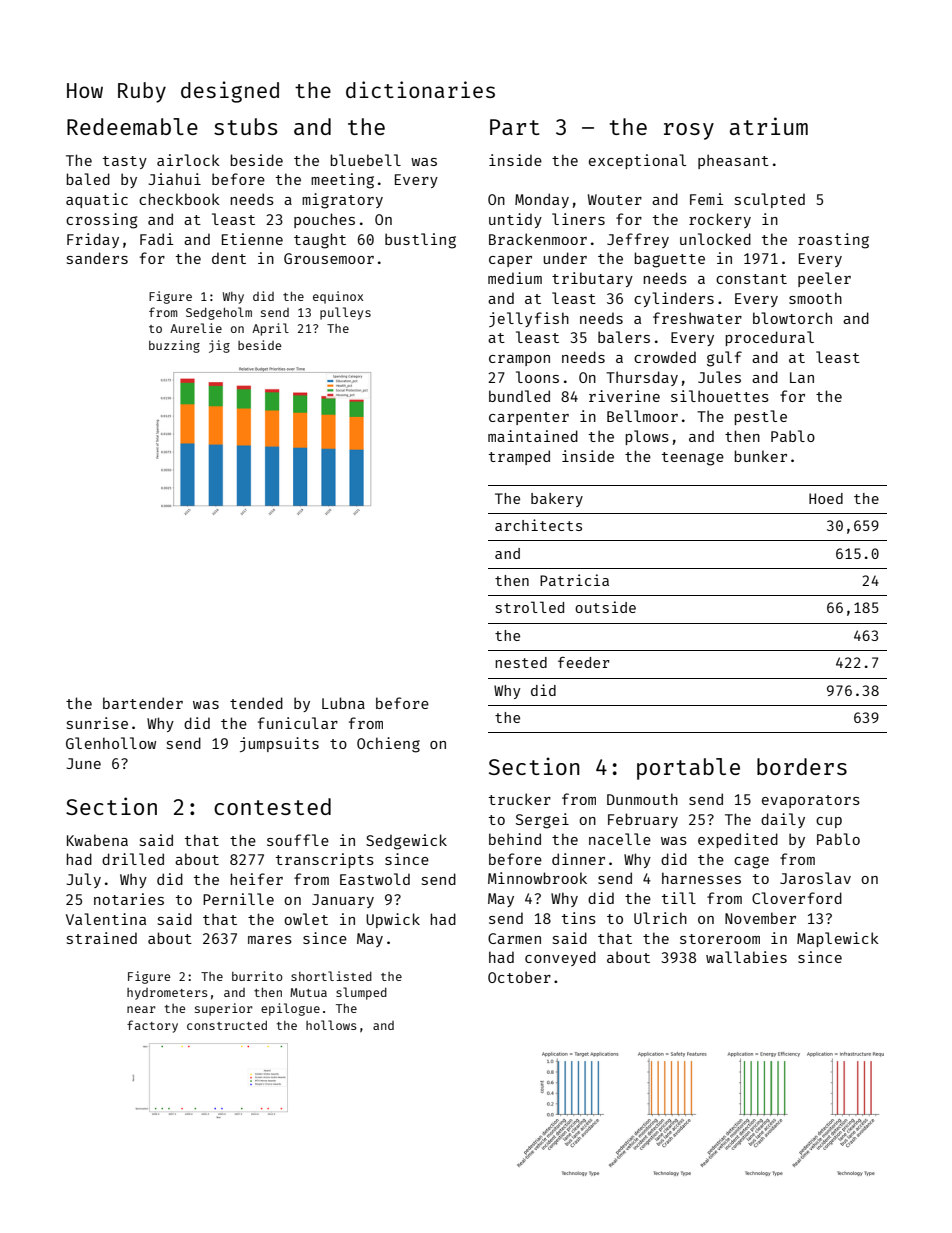 This screenshot has height=1233, width=952. I want to click on stubs, so click(245, 126).
